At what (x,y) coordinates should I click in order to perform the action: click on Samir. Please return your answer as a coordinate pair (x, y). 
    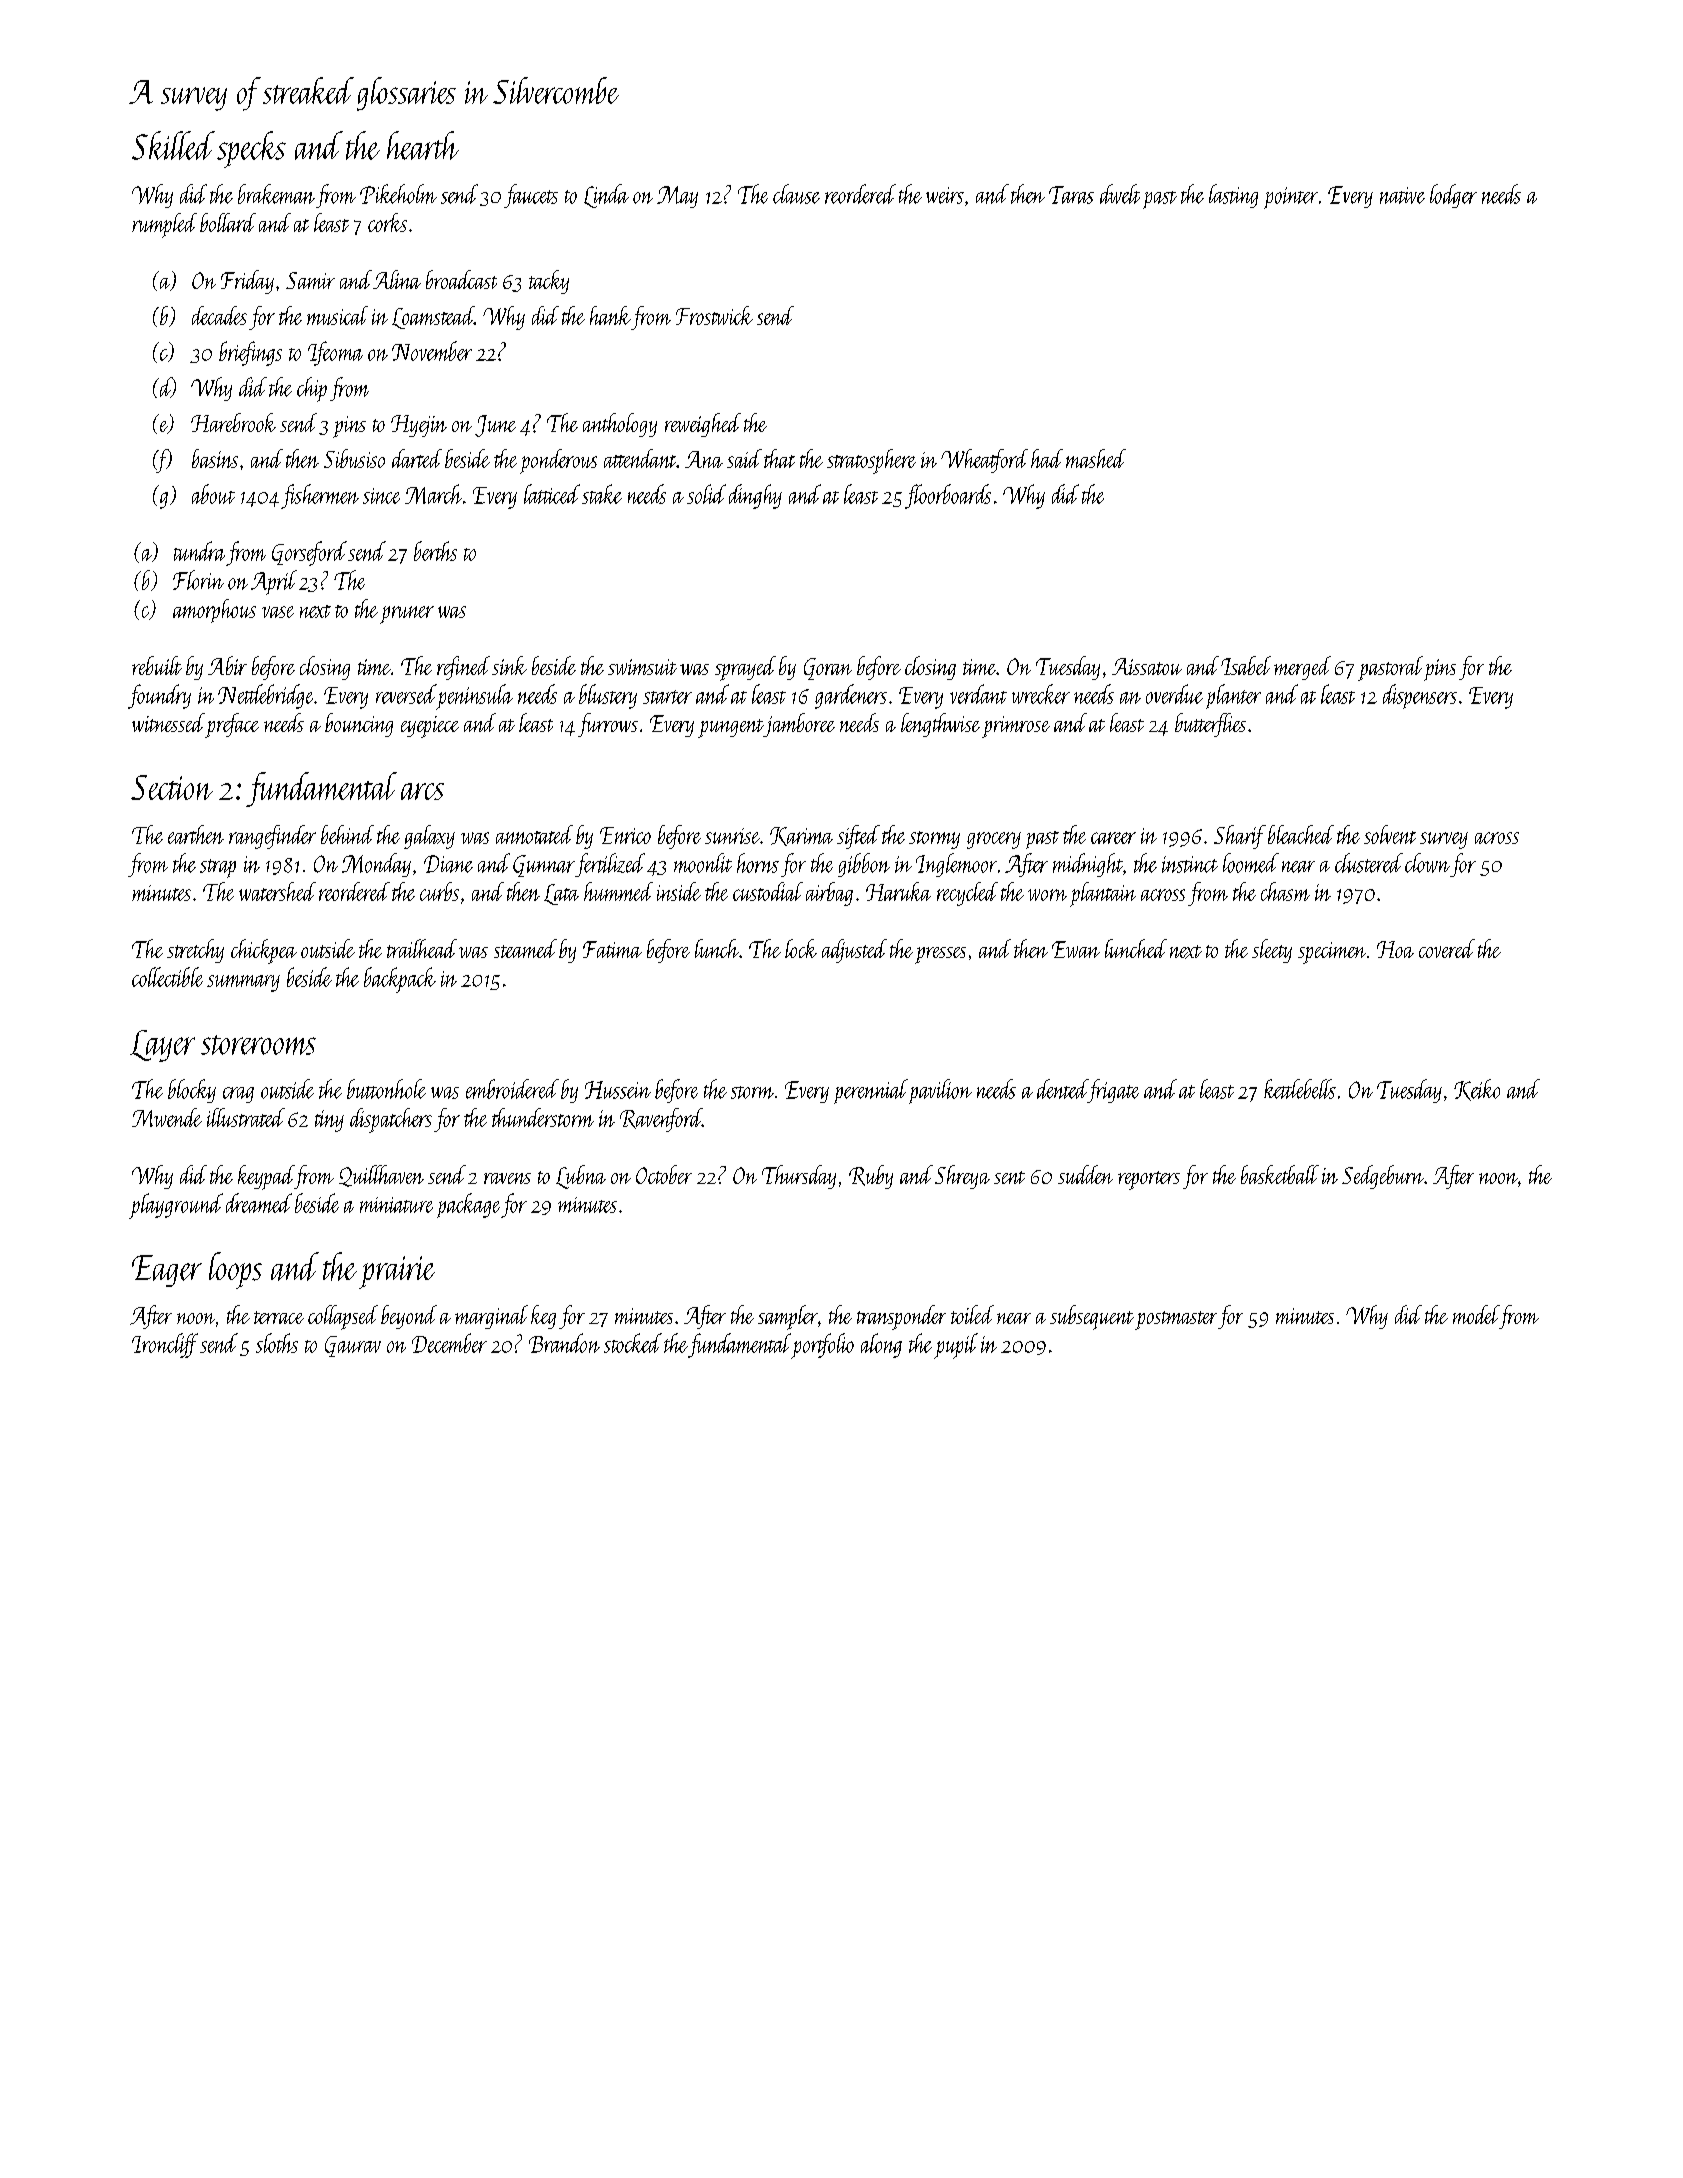
    Looking at the image, I should click on (310, 280).
